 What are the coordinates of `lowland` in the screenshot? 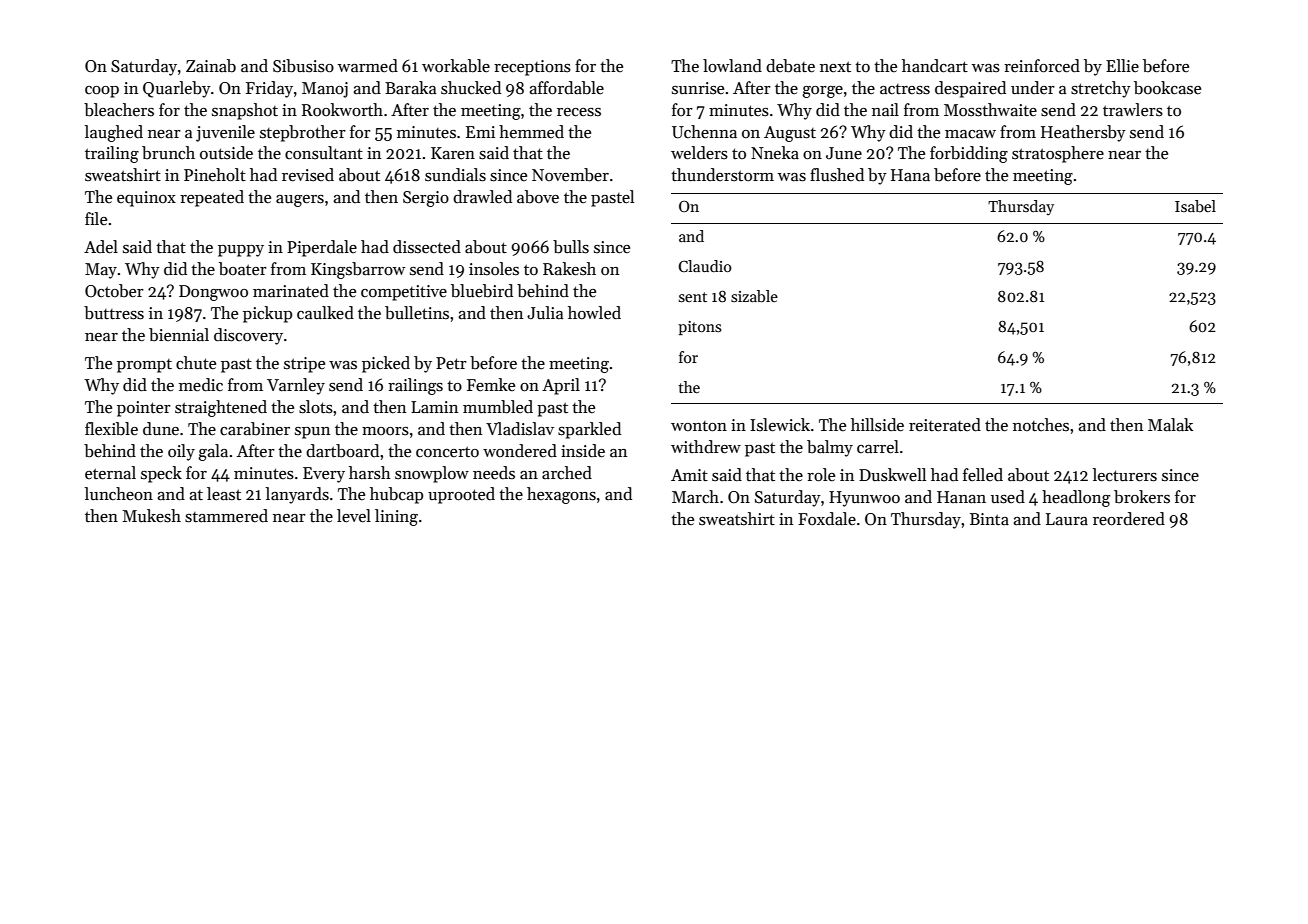 It's located at (732, 66).
